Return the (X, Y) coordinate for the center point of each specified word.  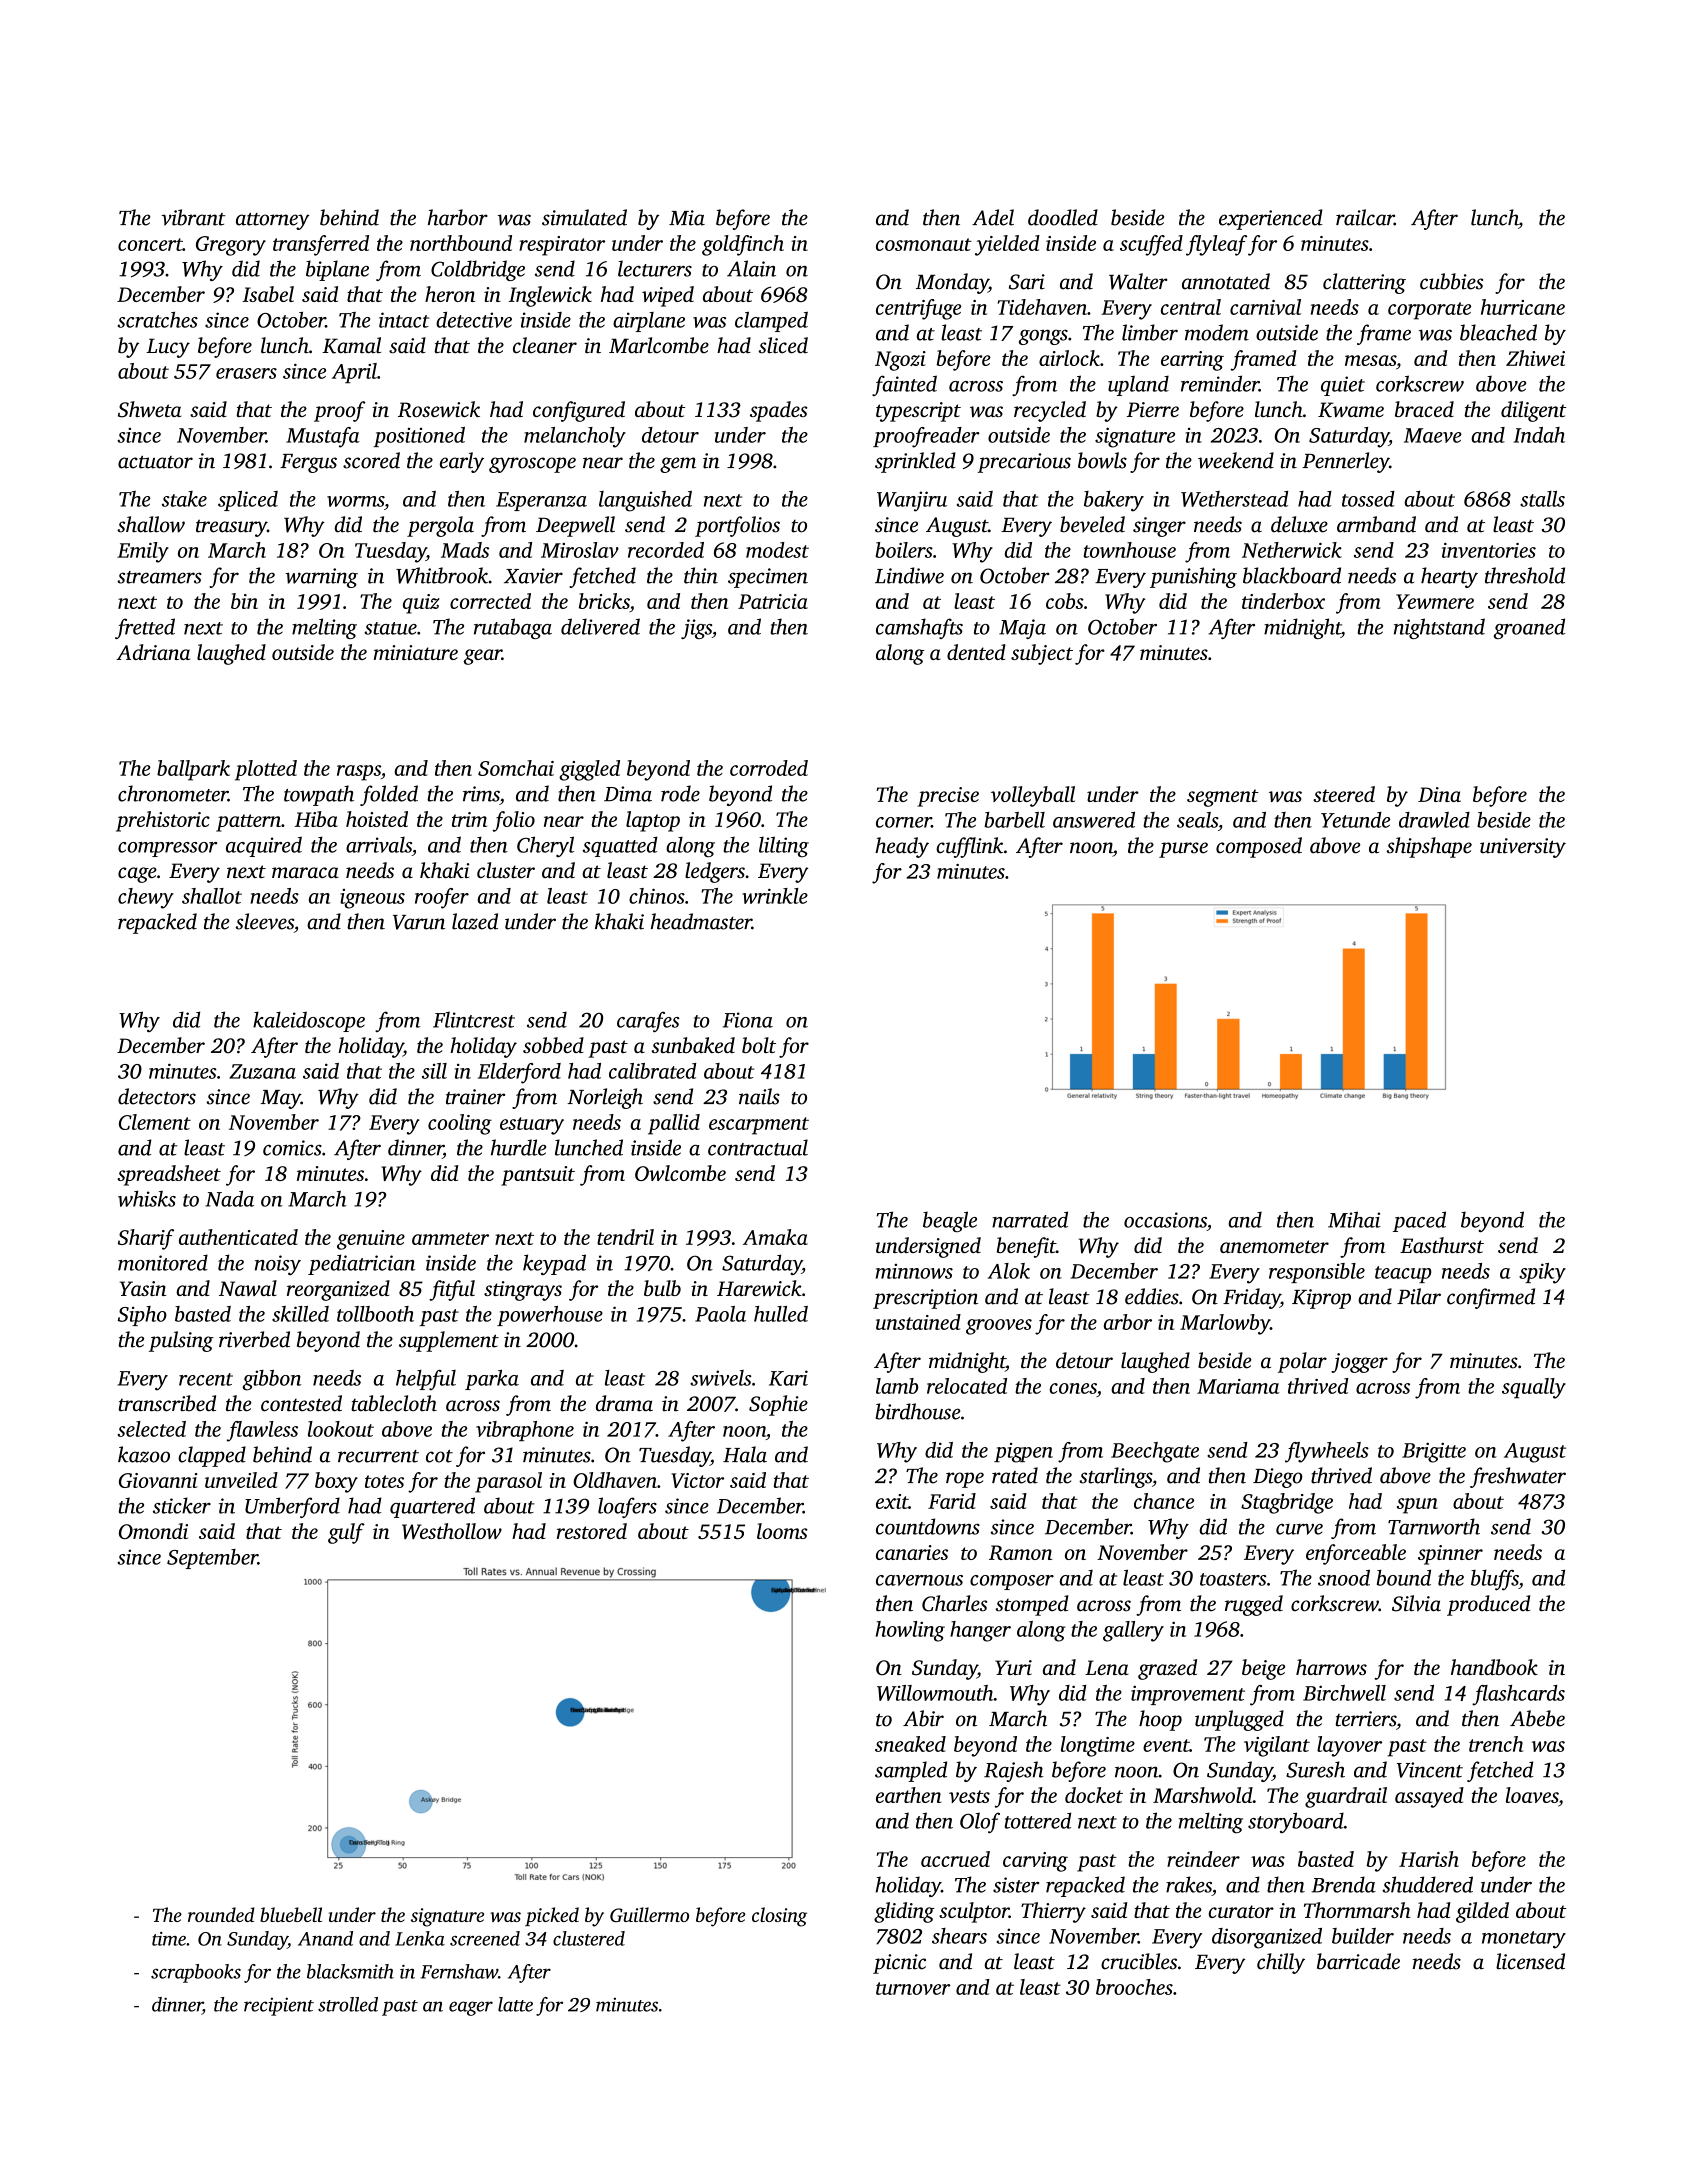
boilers (904, 550)
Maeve (1433, 435)
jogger (1359, 1363)
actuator (155, 462)
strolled (348, 2004)
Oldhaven (615, 1480)
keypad (554, 1264)
